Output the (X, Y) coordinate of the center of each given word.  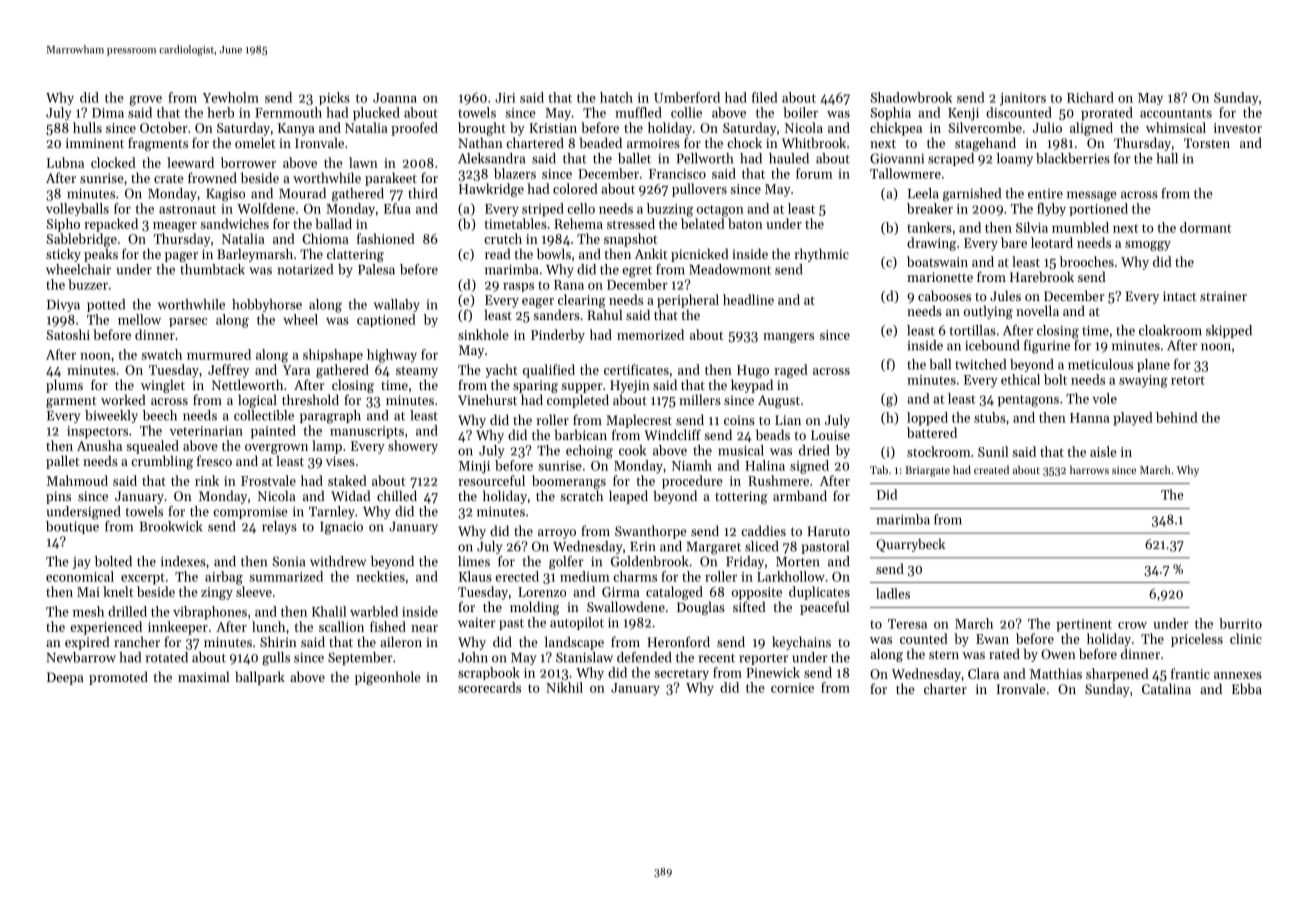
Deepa (65, 678)
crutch (503, 238)
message (1092, 196)
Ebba (1247, 688)
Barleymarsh (255, 255)
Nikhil (564, 687)
